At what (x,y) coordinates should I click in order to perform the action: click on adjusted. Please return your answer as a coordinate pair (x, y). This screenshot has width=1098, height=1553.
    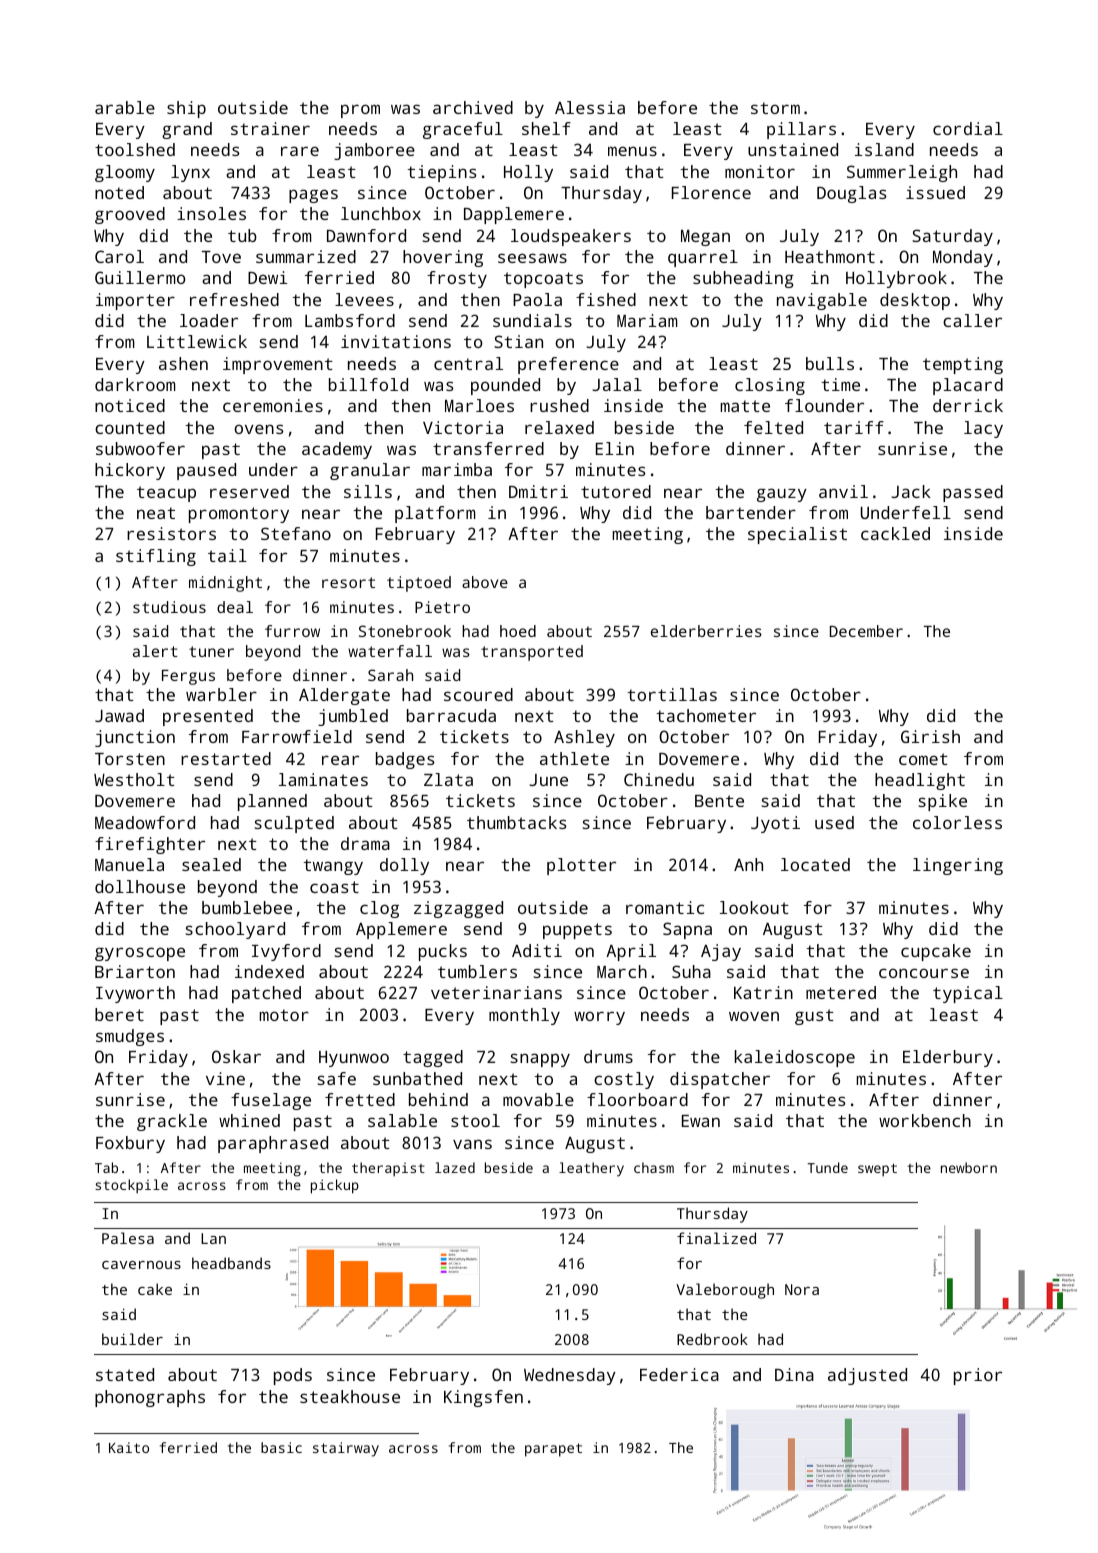
    Looking at the image, I should click on (867, 1376).
